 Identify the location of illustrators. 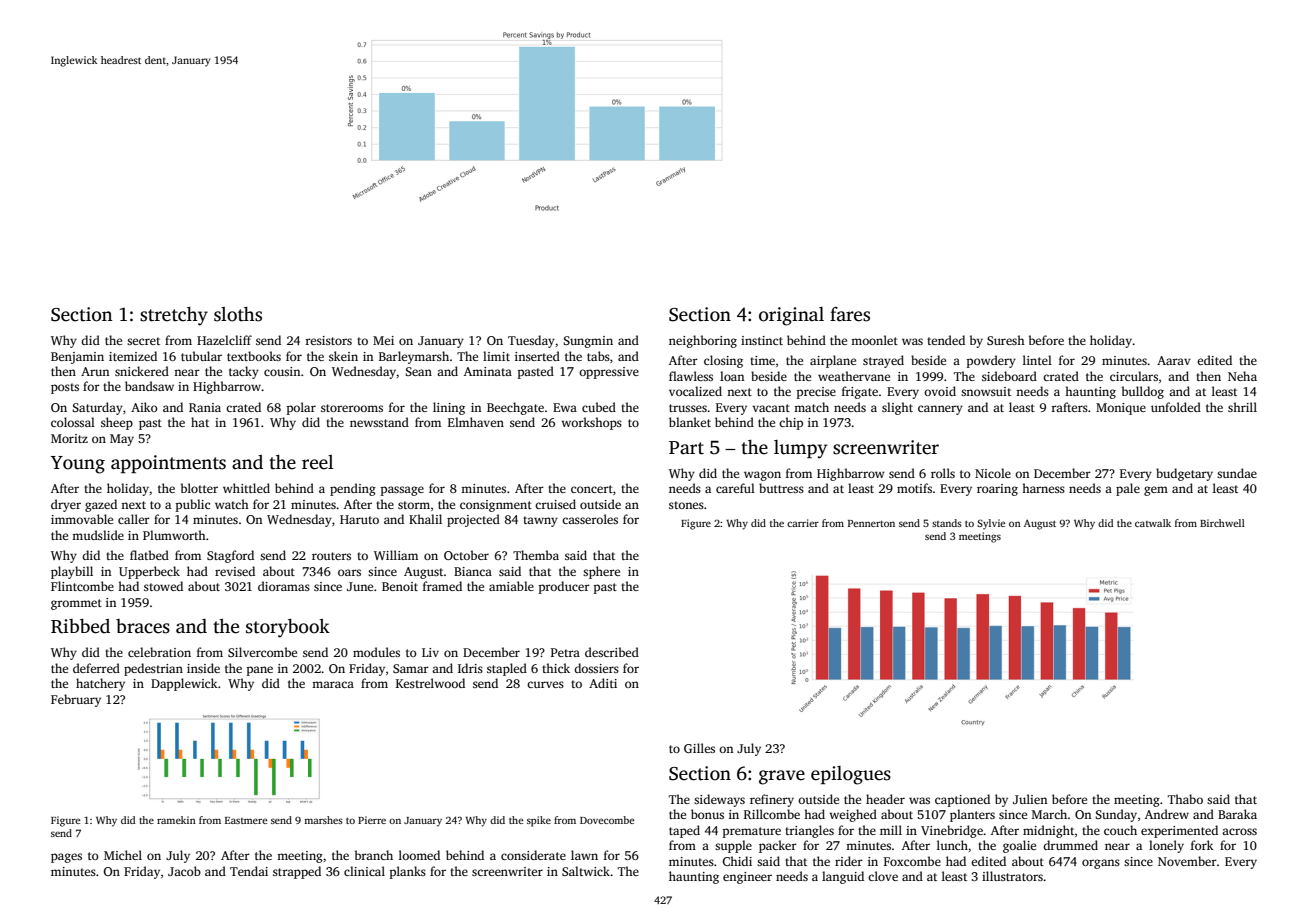
(1012, 876).
